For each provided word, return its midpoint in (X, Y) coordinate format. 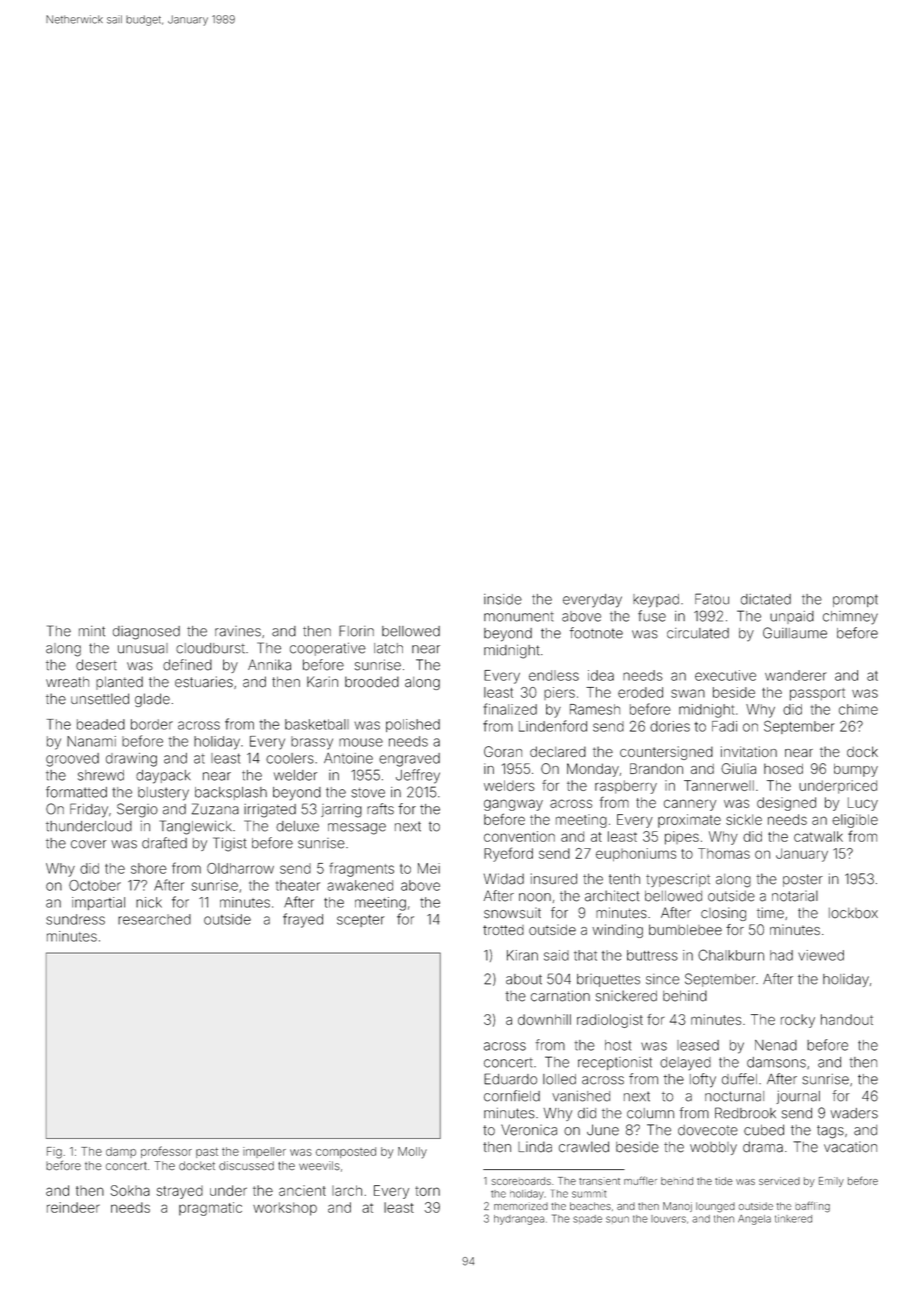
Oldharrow (240, 868)
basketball (317, 724)
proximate (689, 821)
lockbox (853, 913)
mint (92, 631)
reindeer (73, 1207)
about (524, 979)
